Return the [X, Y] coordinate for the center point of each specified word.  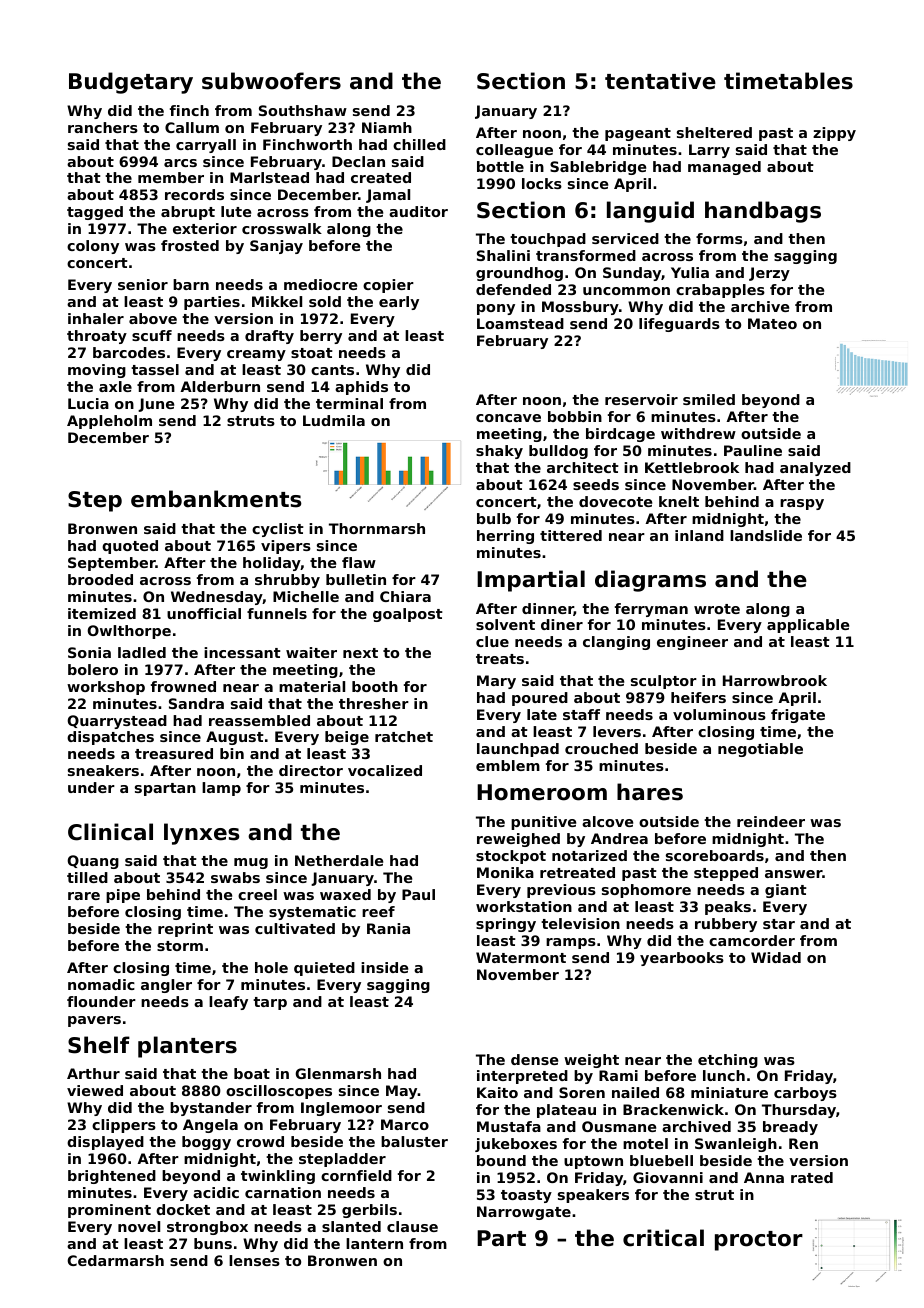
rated [812, 1177]
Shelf [99, 1045]
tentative [660, 81]
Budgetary [131, 83]
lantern [374, 1243]
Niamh [387, 127]
